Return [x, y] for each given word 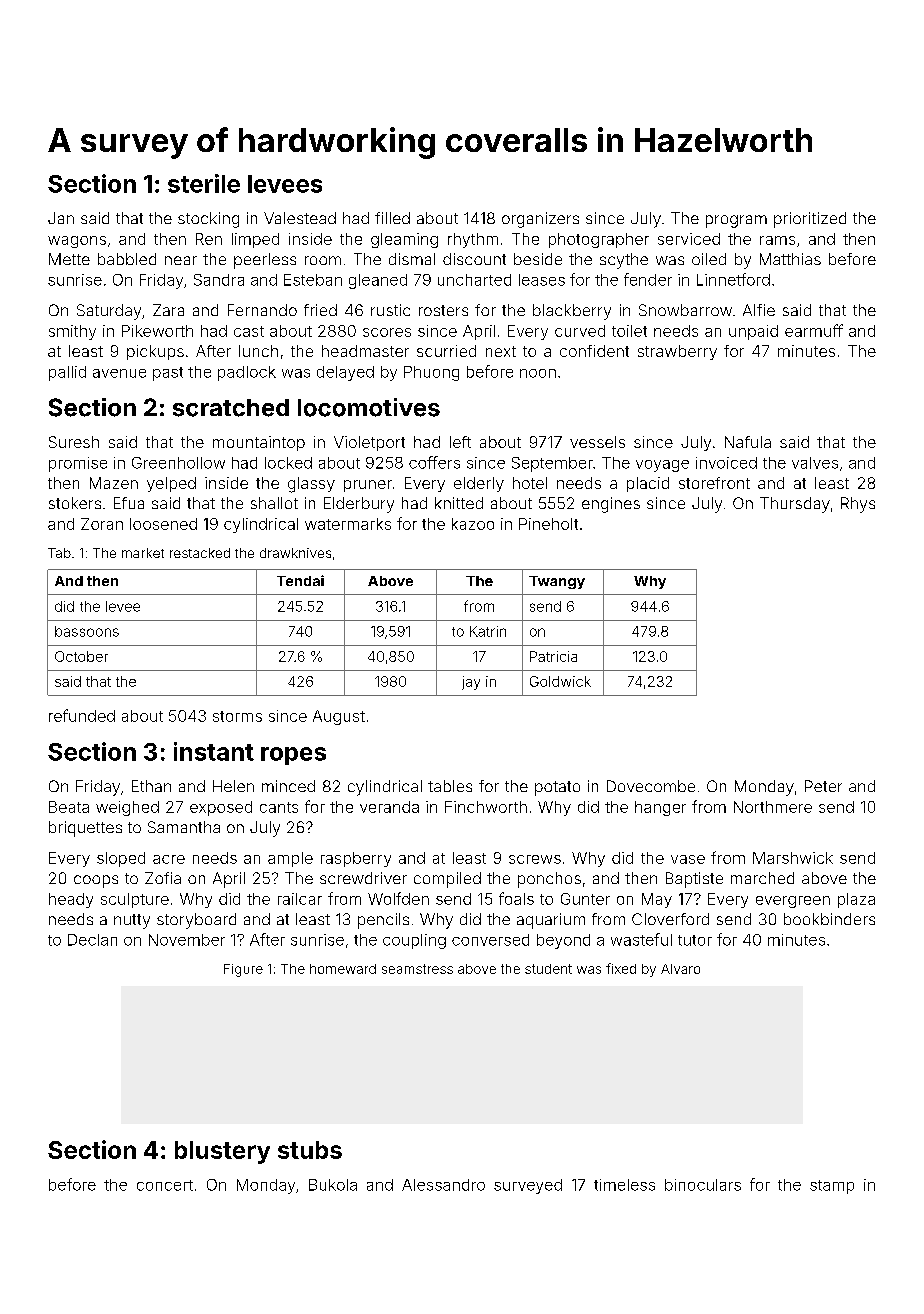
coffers [434, 462]
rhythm [473, 240]
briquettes [85, 829]
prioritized [810, 220]
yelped [171, 484]
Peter [823, 786]
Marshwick [793, 858]
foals [516, 898]
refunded [82, 715]
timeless [624, 1185]
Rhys [858, 505]
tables [450, 786]
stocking [208, 220]
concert [165, 1185]
